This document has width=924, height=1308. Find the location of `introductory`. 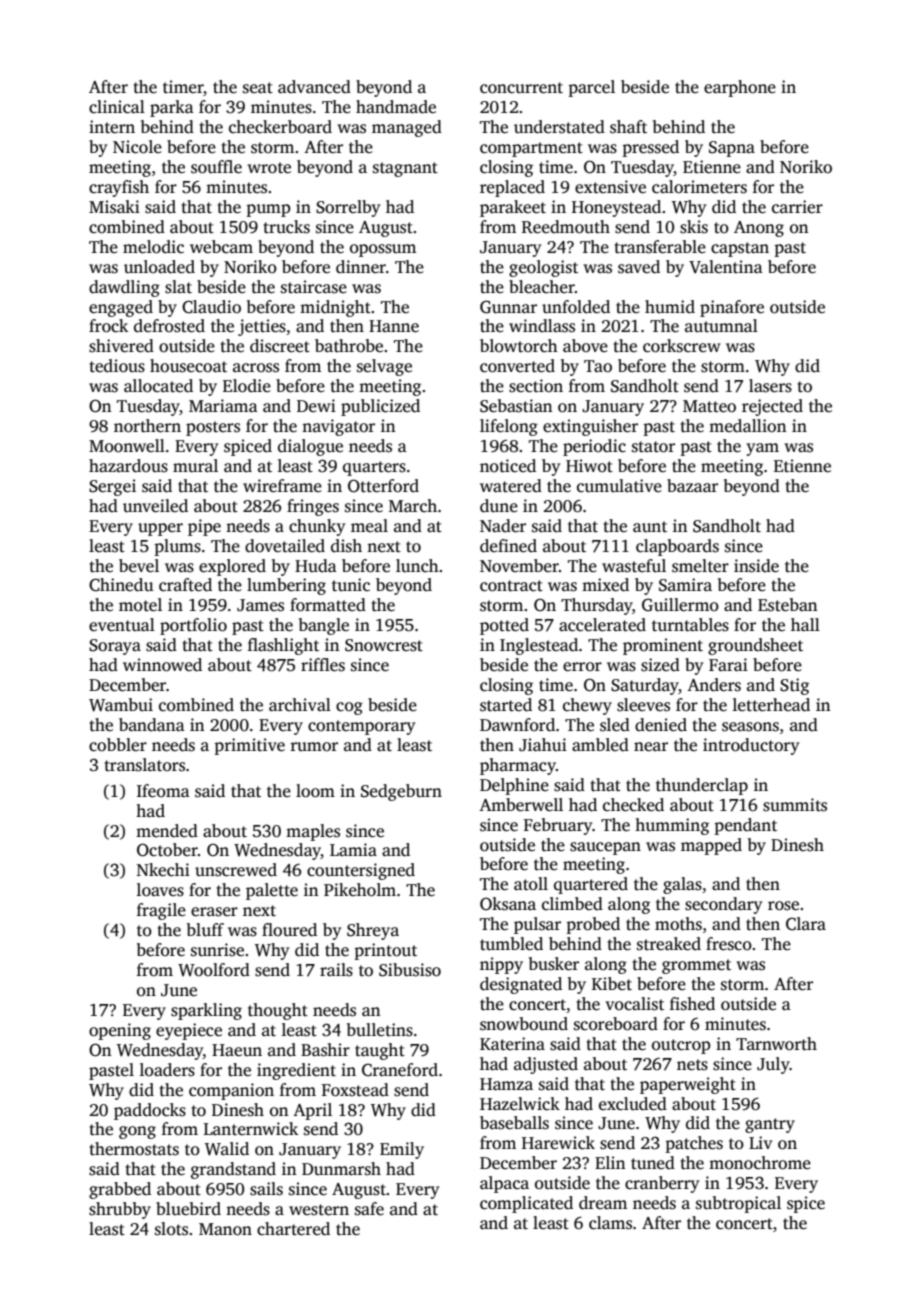

introductory is located at coordinates (751, 746).
